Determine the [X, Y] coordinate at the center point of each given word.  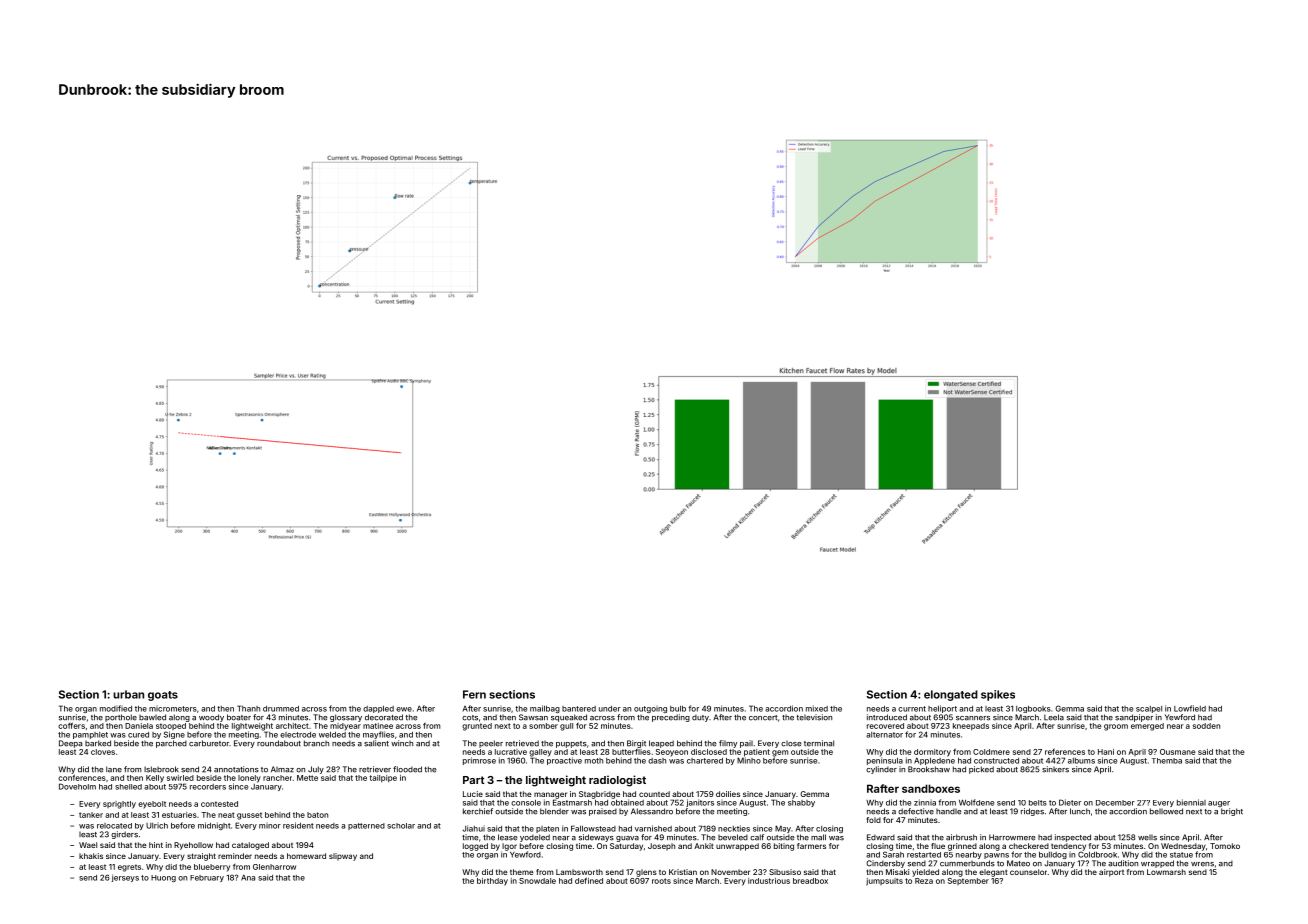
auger [1219, 804]
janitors [700, 803]
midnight [214, 826]
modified [116, 708]
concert [763, 718]
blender [554, 811]
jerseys [125, 878]
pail [746, 744]
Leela [1054, 717]
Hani [1106, 752]
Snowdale [537, 881]
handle [948, 811]
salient [376, 743]
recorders [208, 787]
